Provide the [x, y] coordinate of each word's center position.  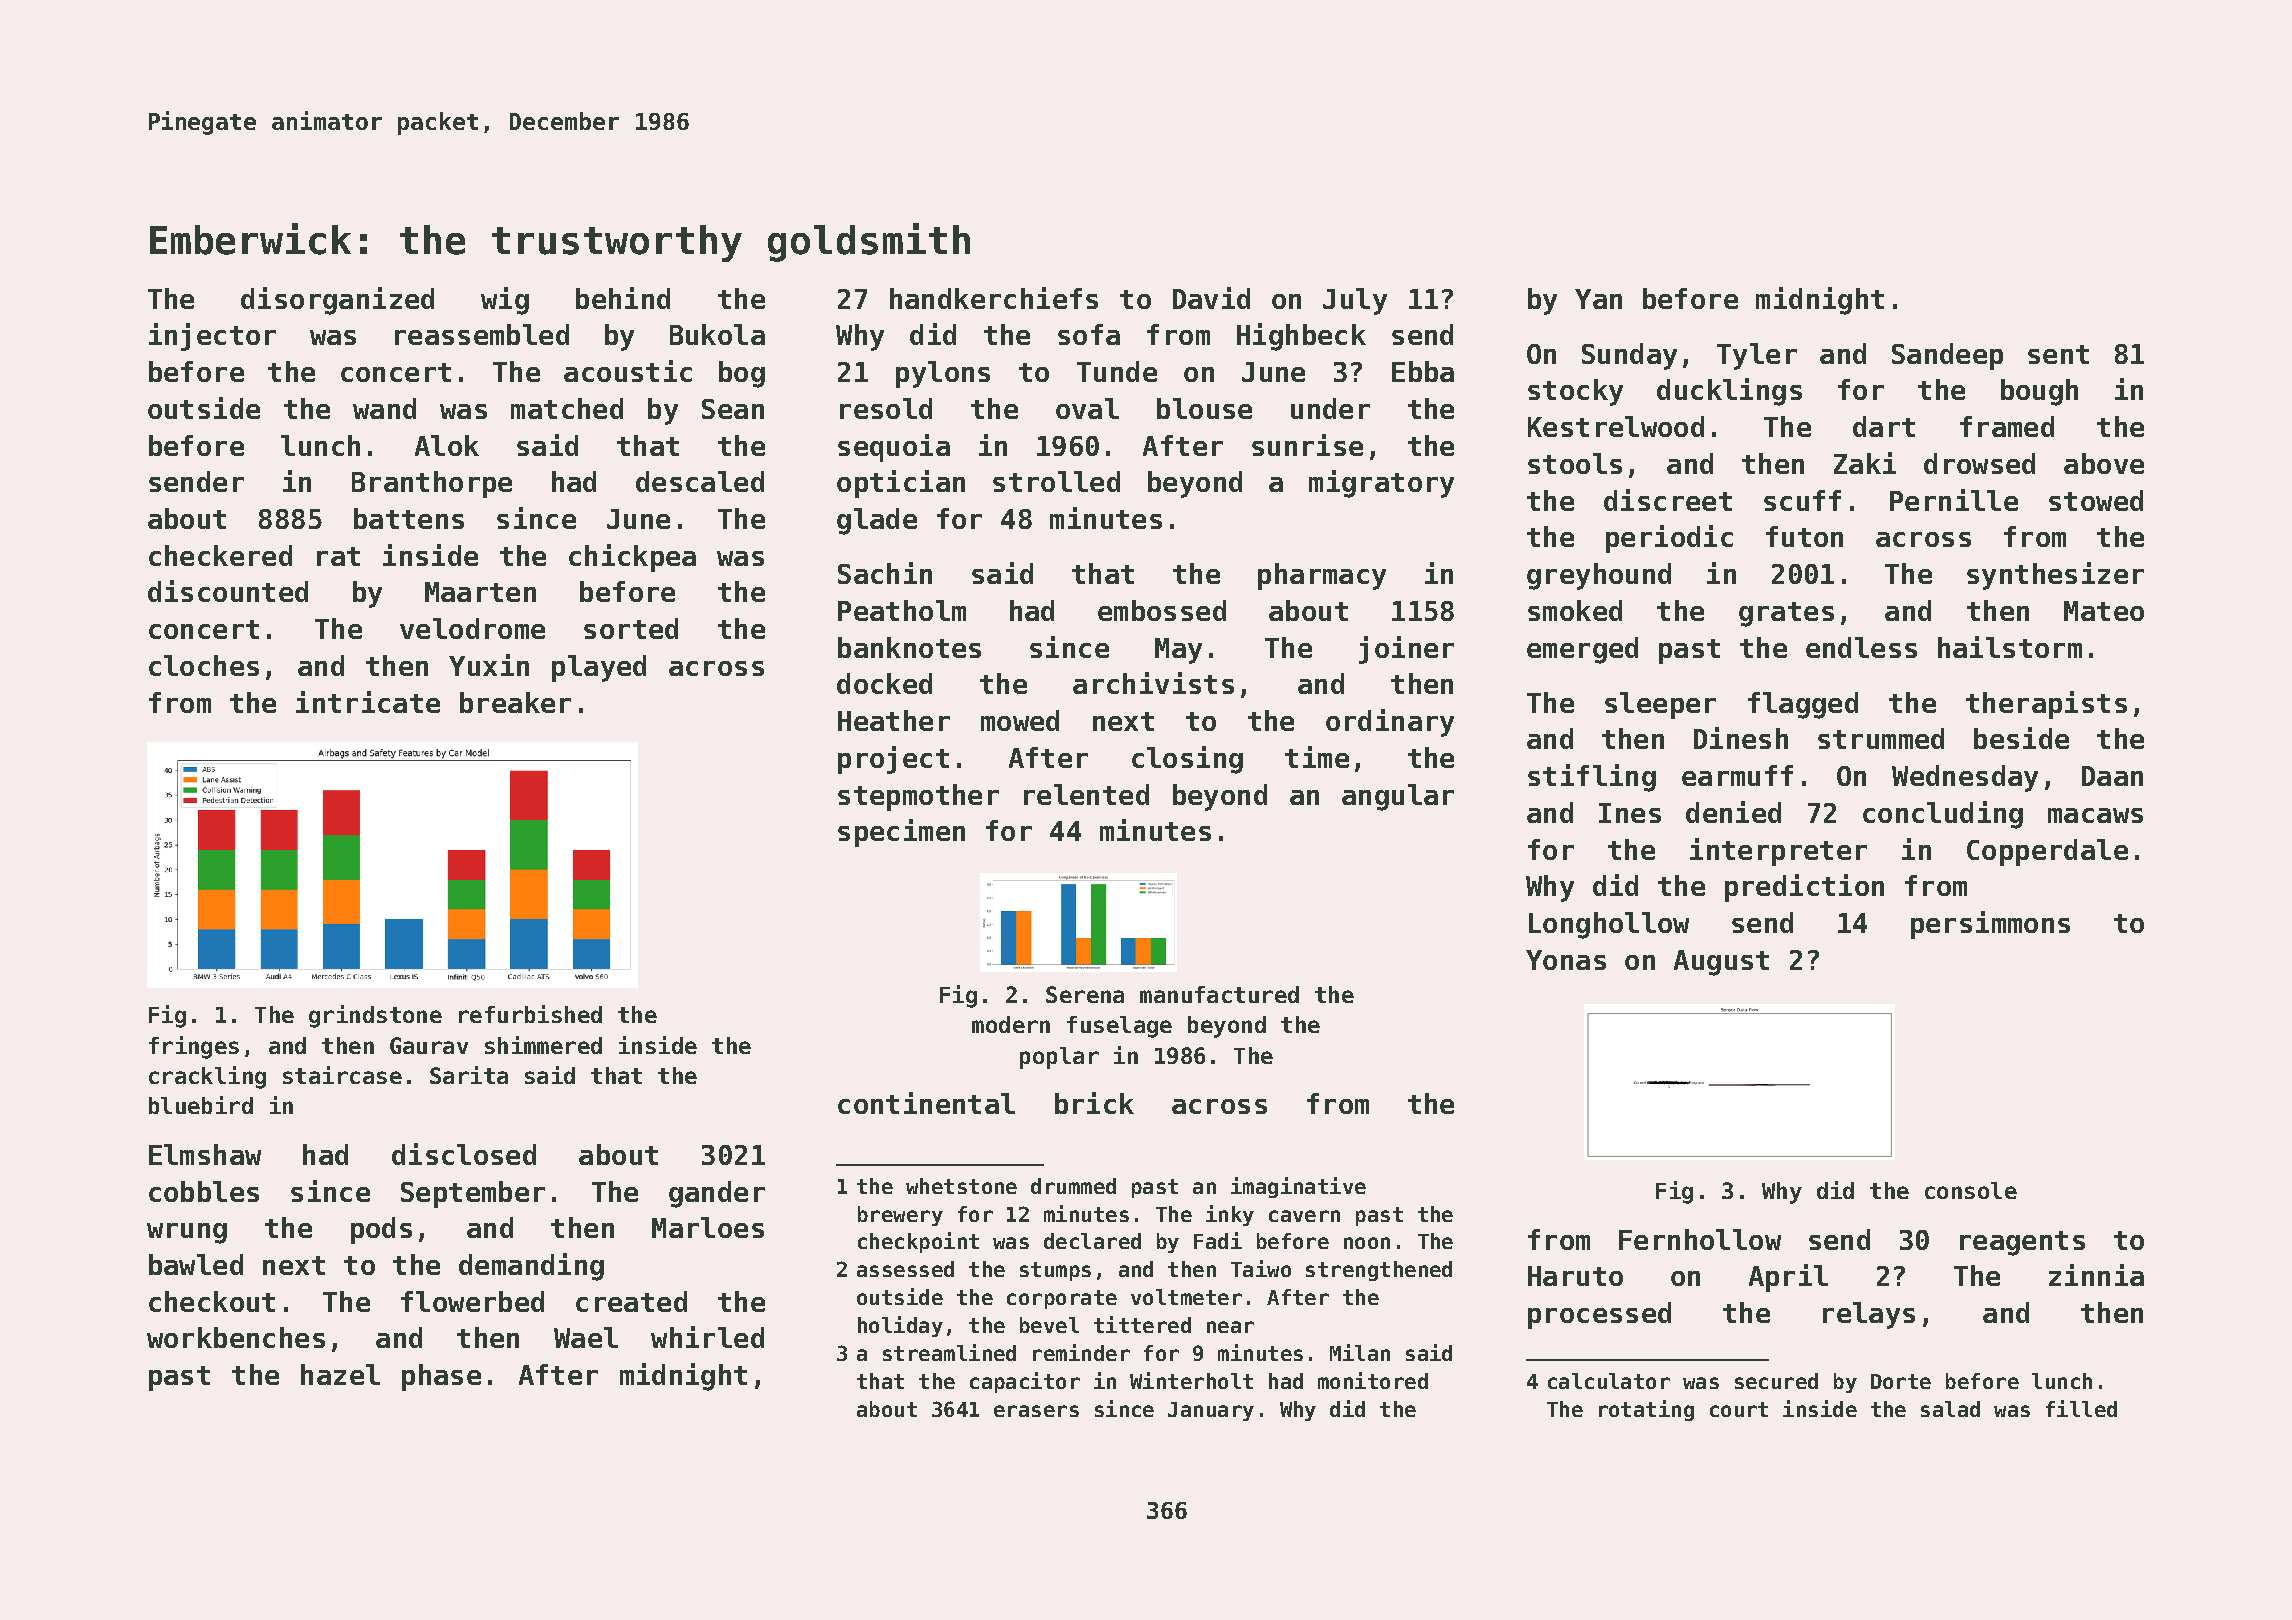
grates [1786, 614]
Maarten [480, 592]
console [1971, 1190]
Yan [1598, 299]
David [1211, 298]
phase [441, 1377]
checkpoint [918, 1242]
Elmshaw [205, 1154]
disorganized [337, 301]
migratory [1381, 484]
